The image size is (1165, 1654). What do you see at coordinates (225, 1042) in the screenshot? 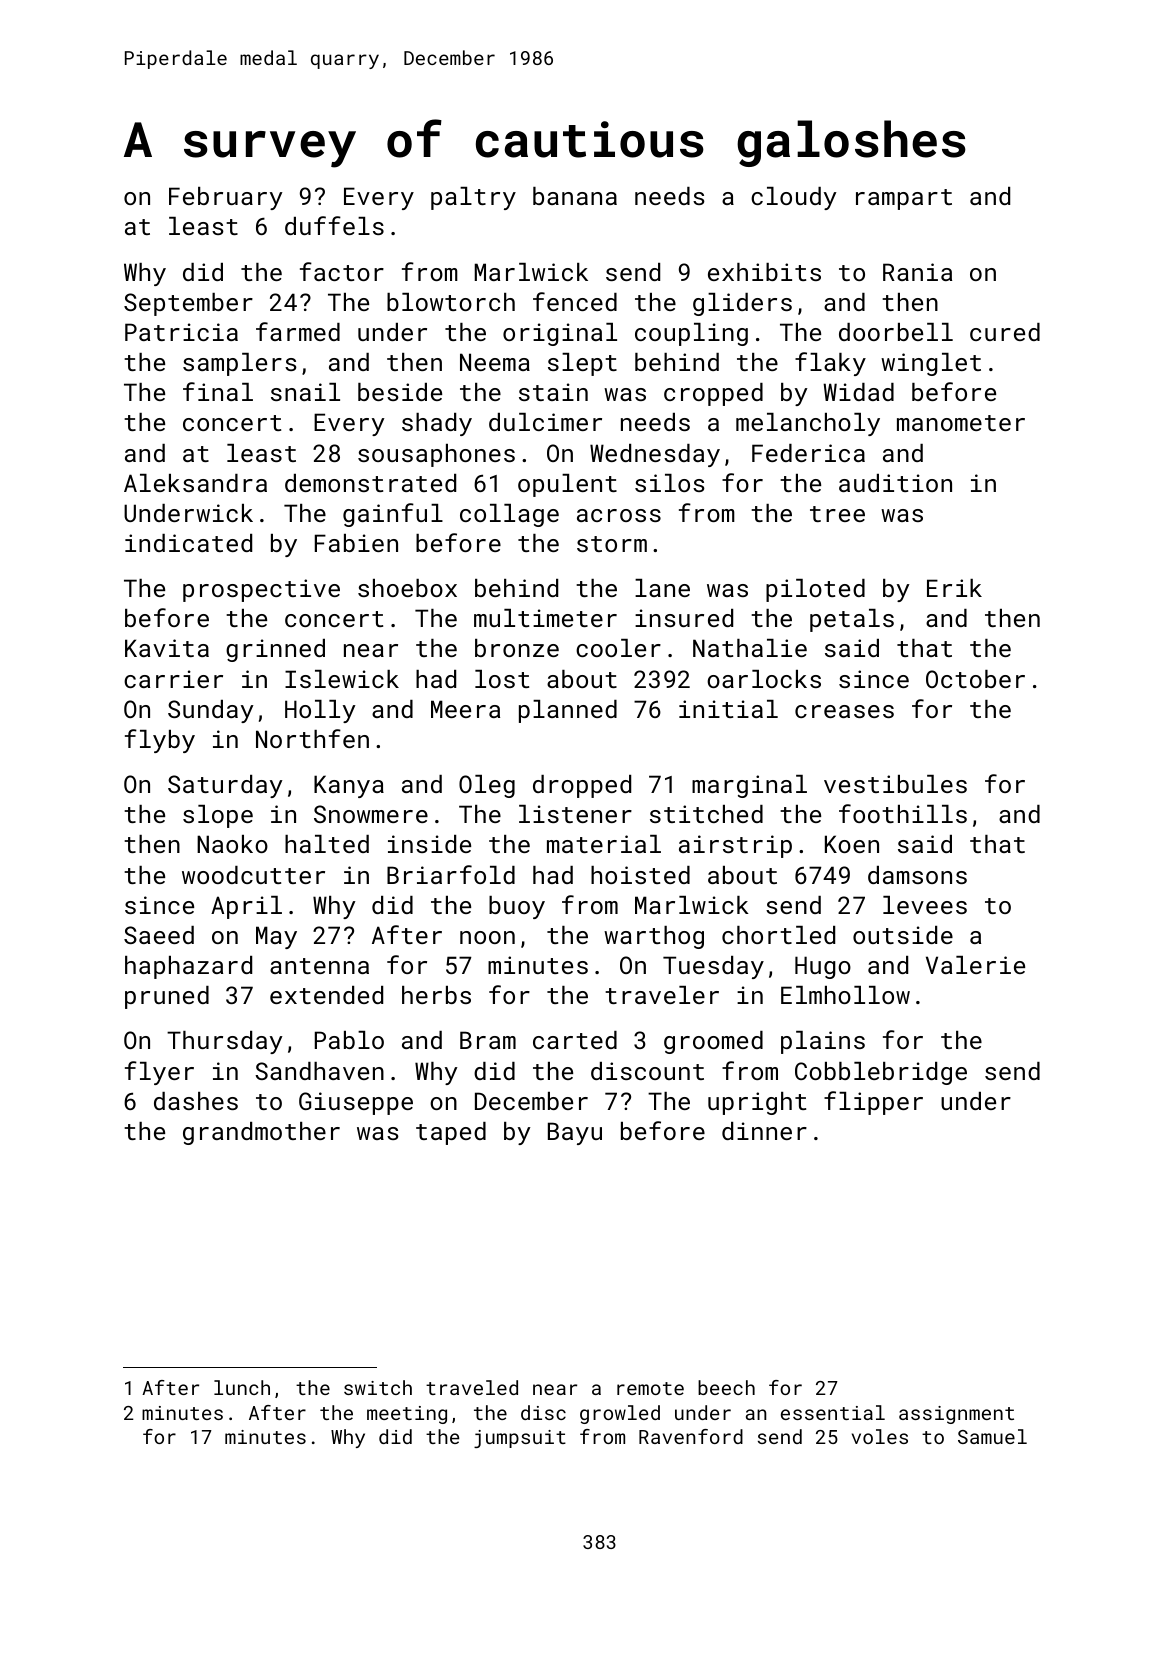
I see `Thursday` at bounding box center [225, 1042].
